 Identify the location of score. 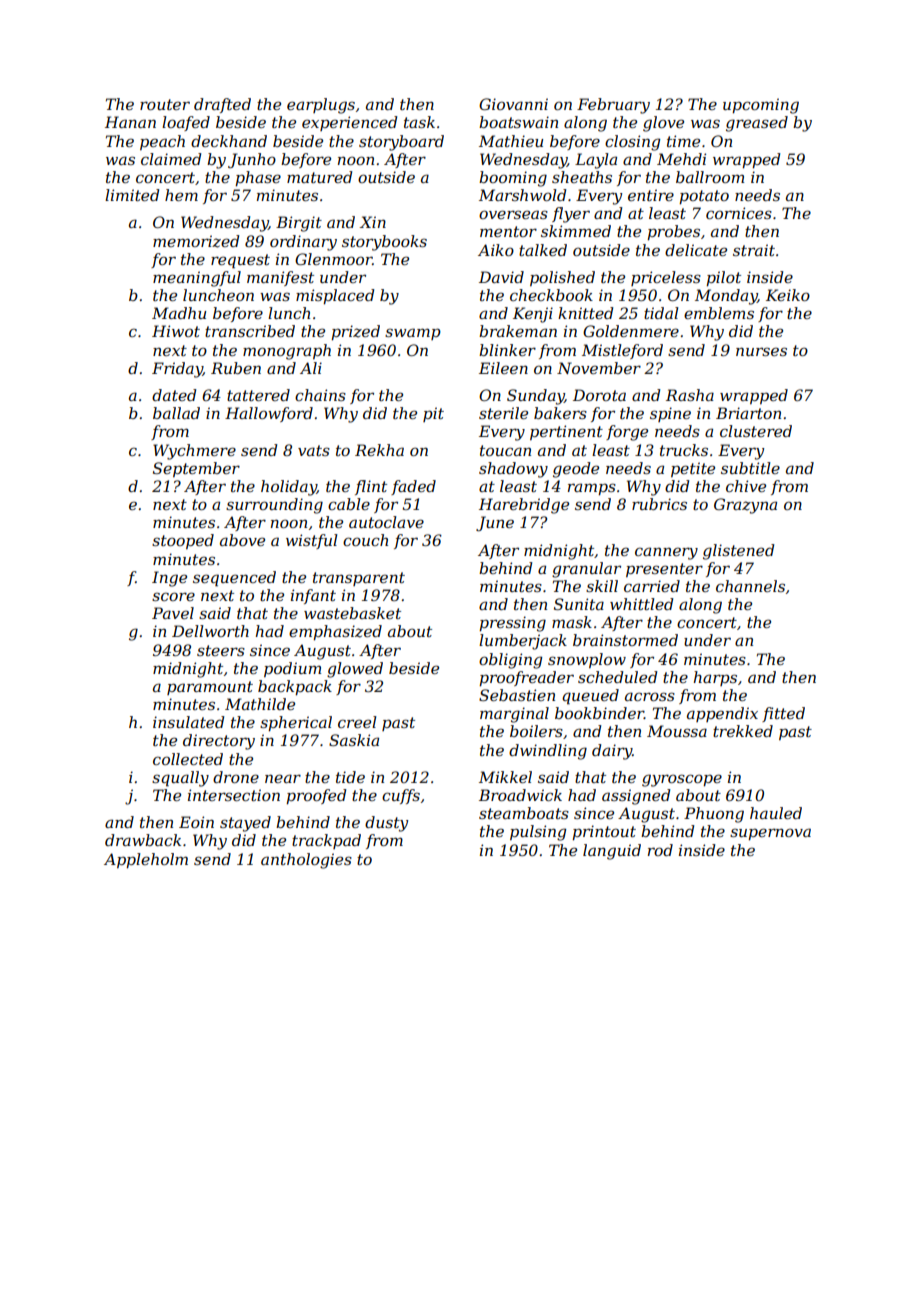
(173, 596).
